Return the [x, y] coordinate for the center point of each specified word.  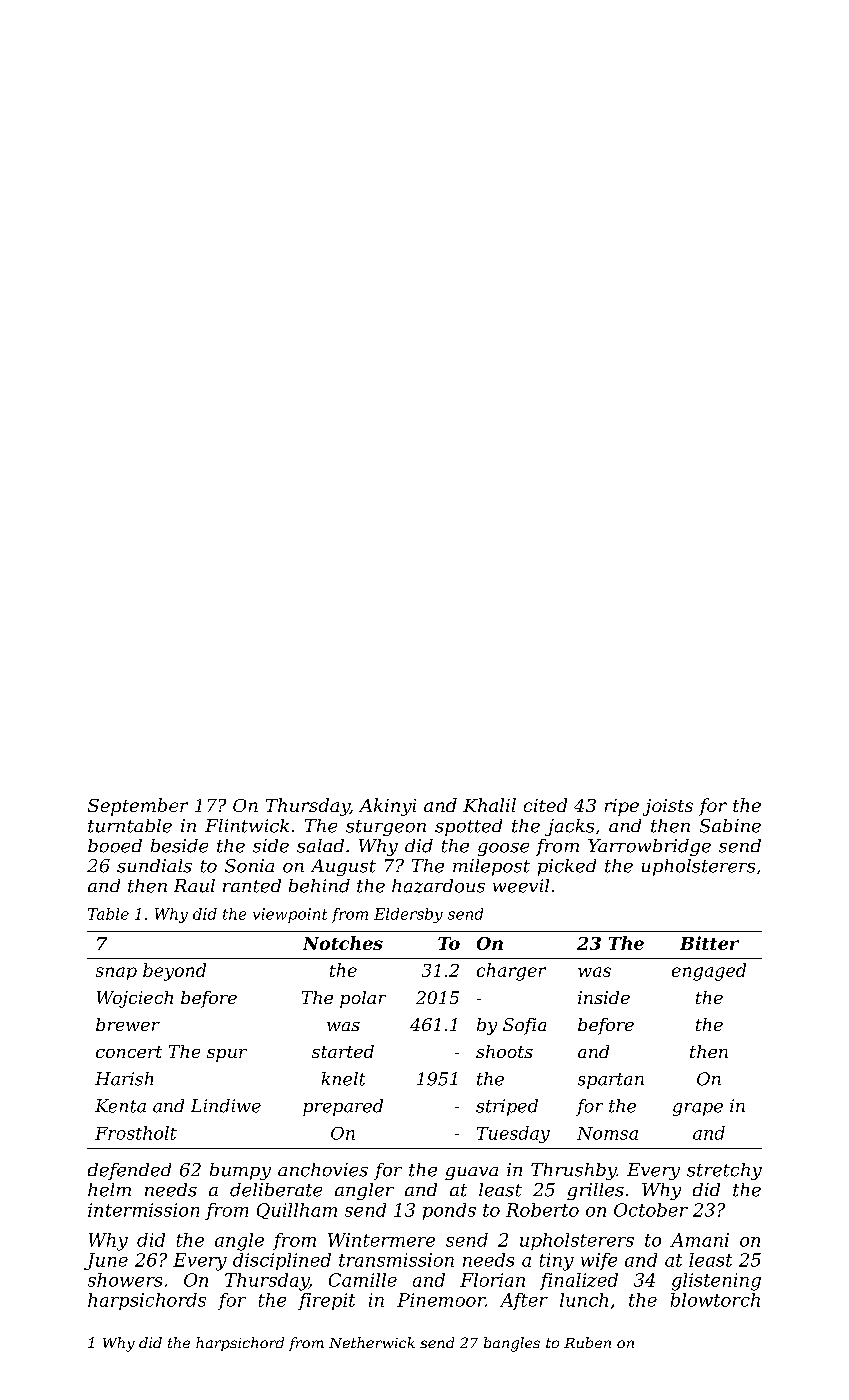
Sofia [524, 1026]
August [343, 867]
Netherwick [372, 1342]
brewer [128, 1024]
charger [511, 972]
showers [125, 1280]
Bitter [709, 943]
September [138, 807]
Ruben [587, 1342]
